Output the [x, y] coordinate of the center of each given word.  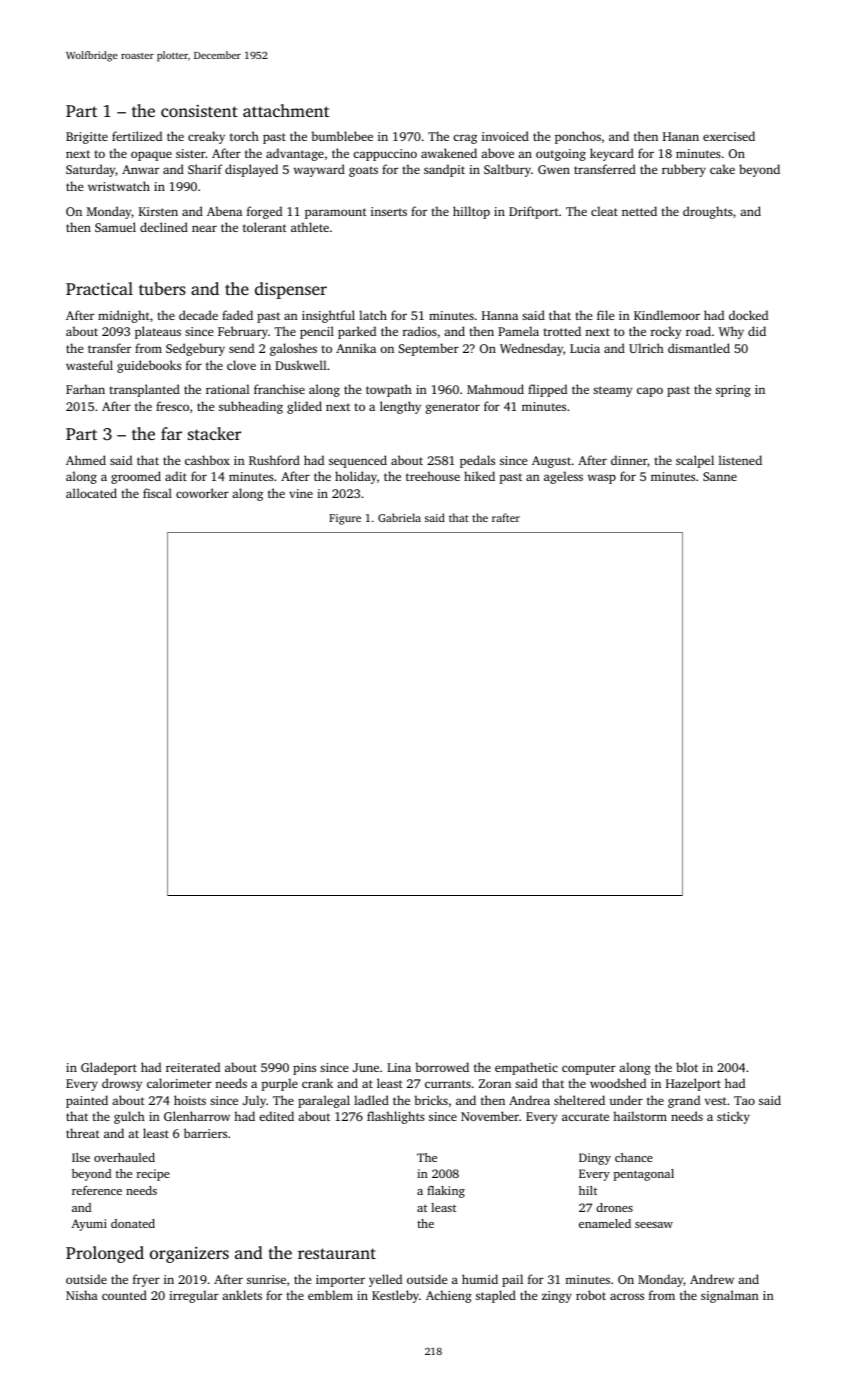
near [204, 228]
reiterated [193, 1067]
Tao [744, 1100]
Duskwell [300, 365]
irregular [194, 1296]
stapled [496, 1296]
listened [740, 460]
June [366, 1067]
